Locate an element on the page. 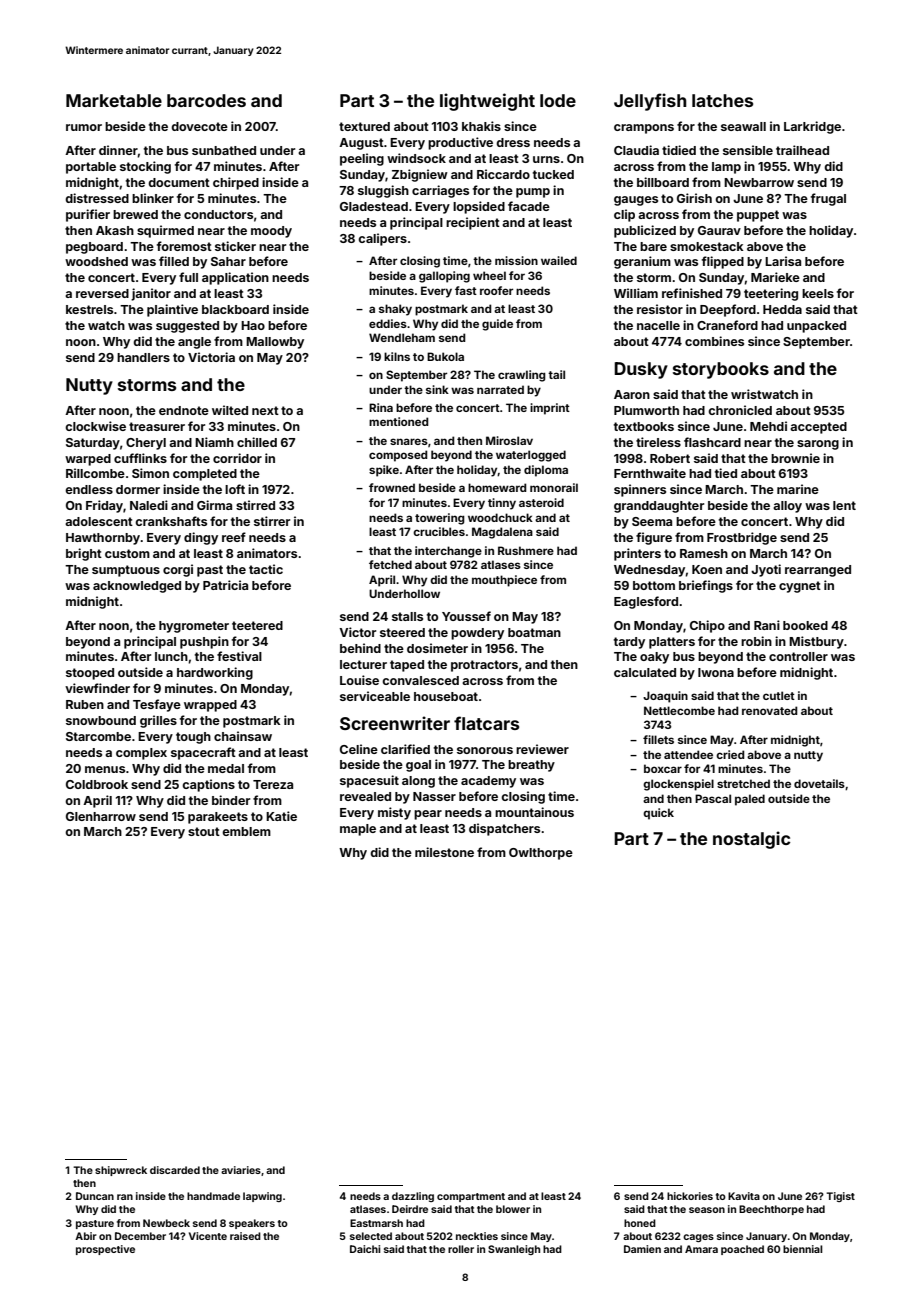 This image has height=1308, width=924. Magdalena is located at coordinates (502, 533).
